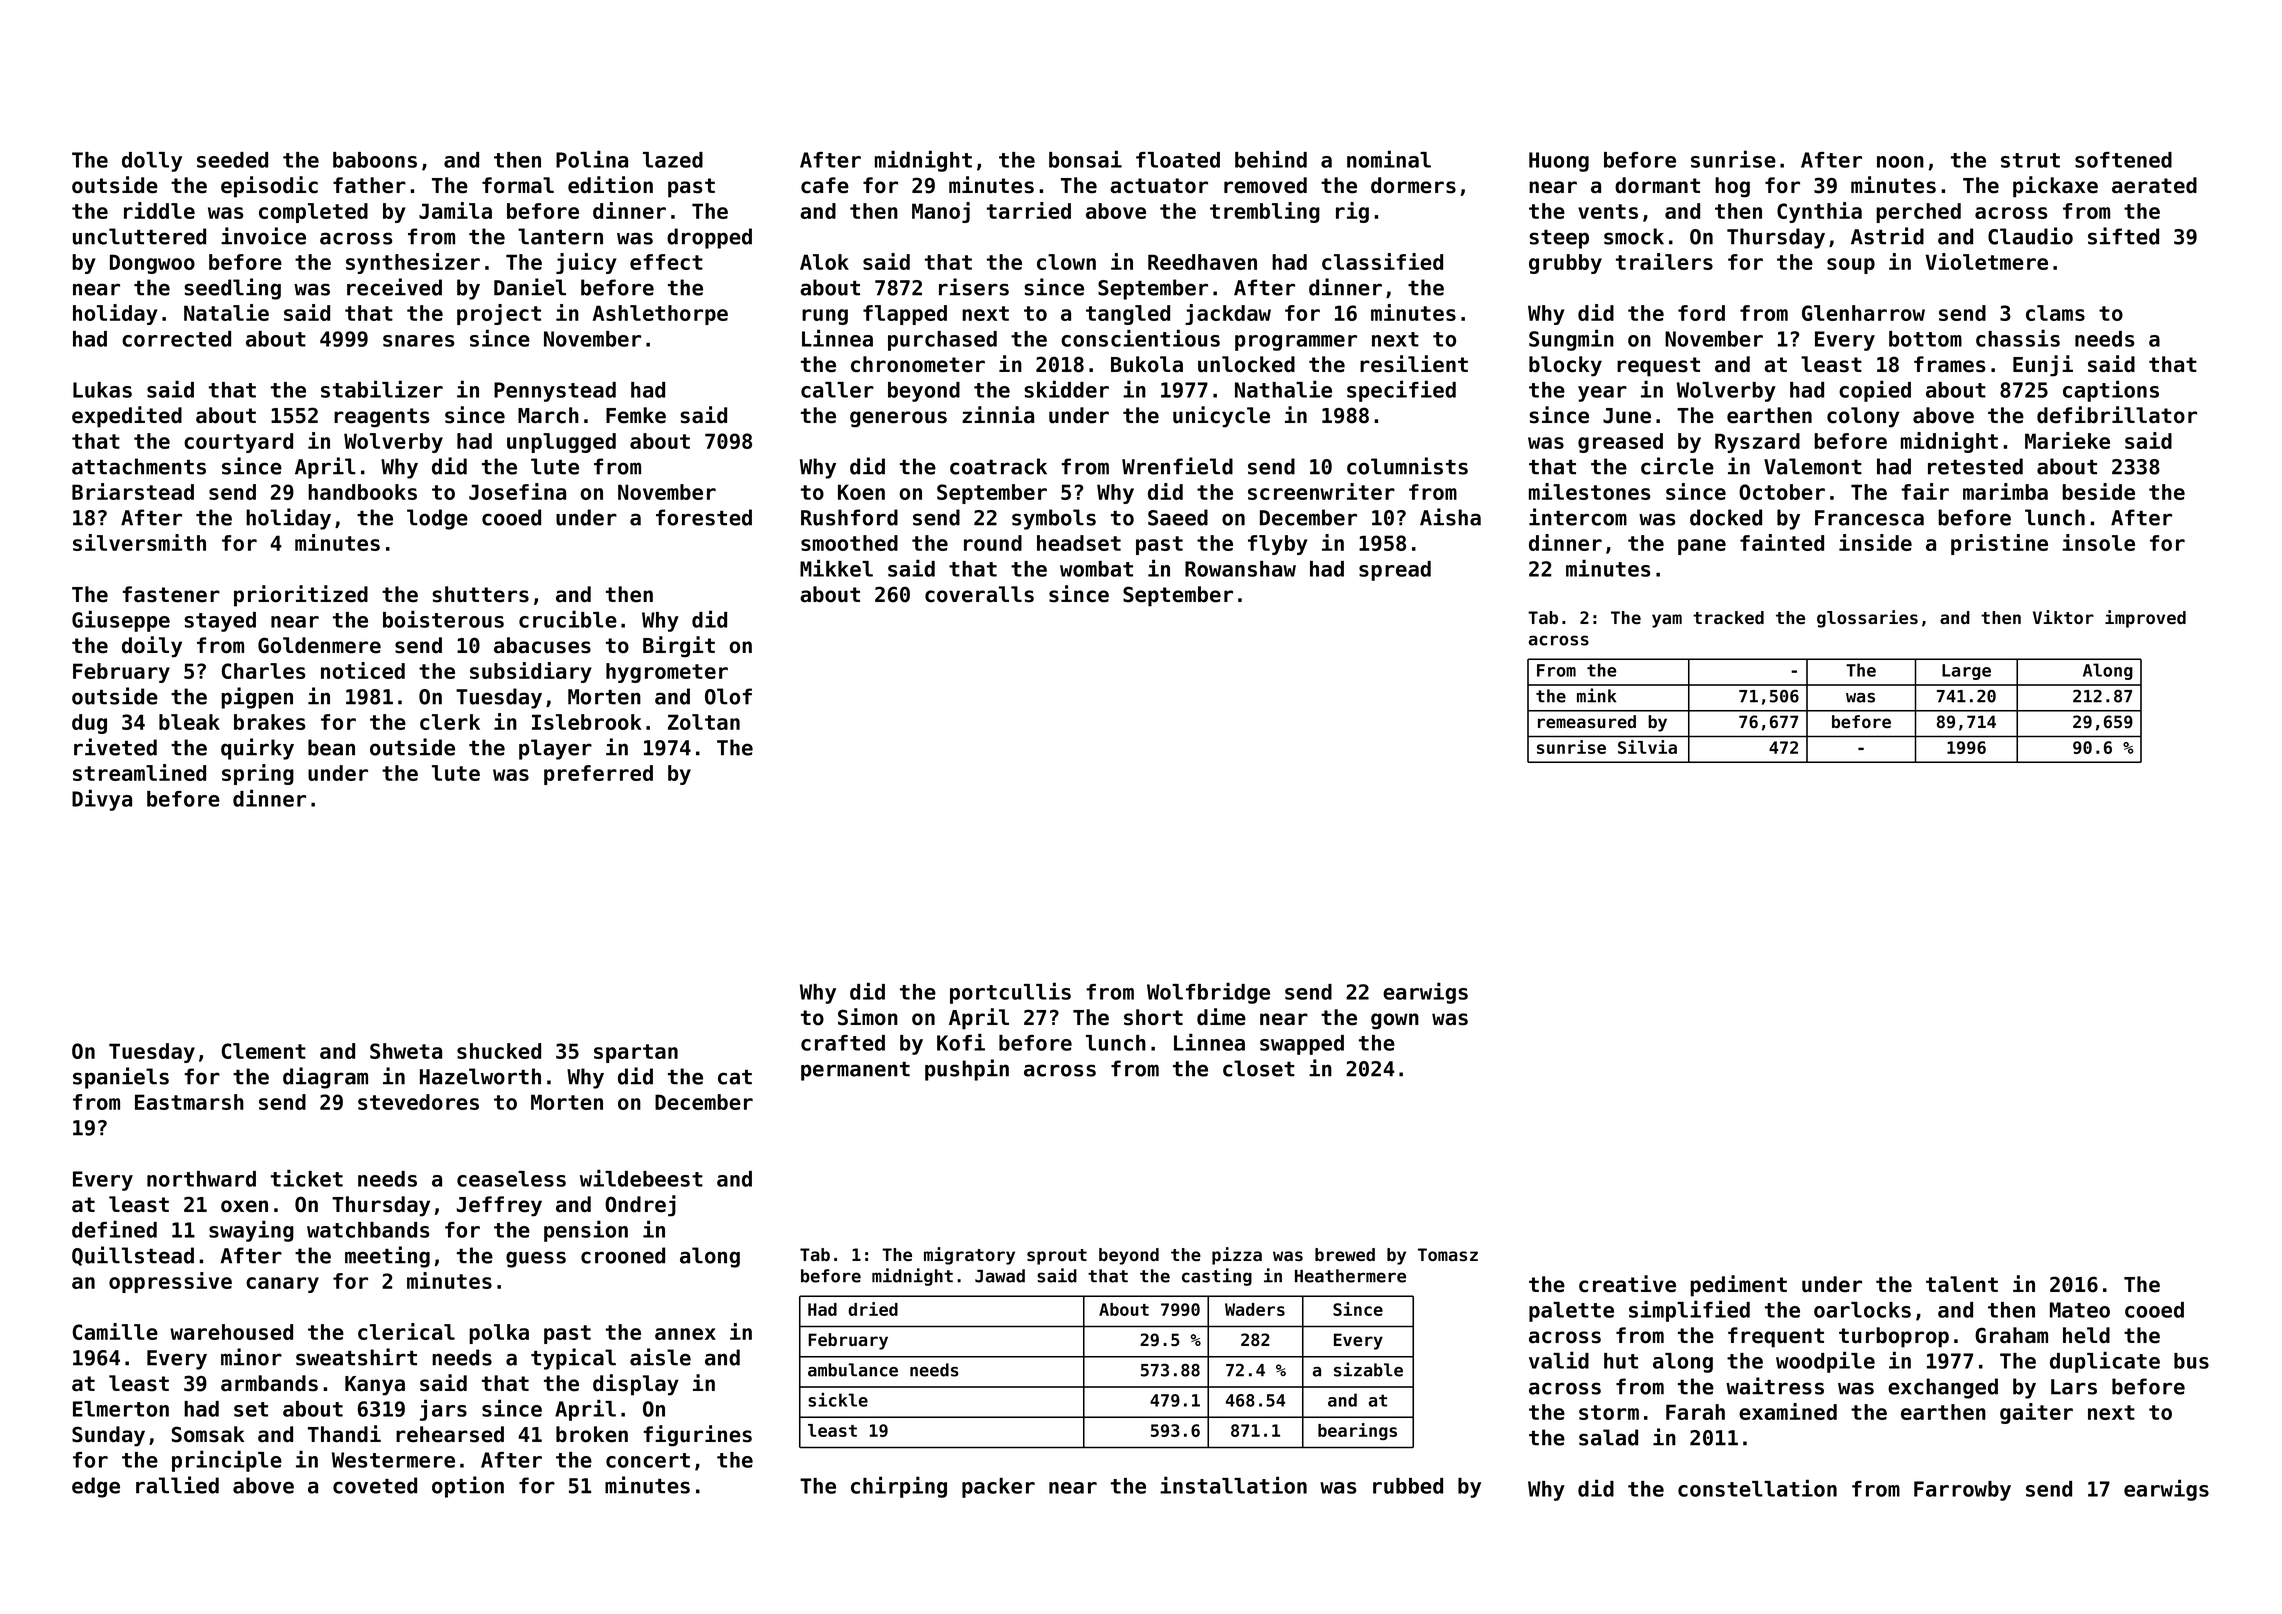 The width and height of the document is (2282, 1614). I want to click on wildebeest, so click(641, 1178).
